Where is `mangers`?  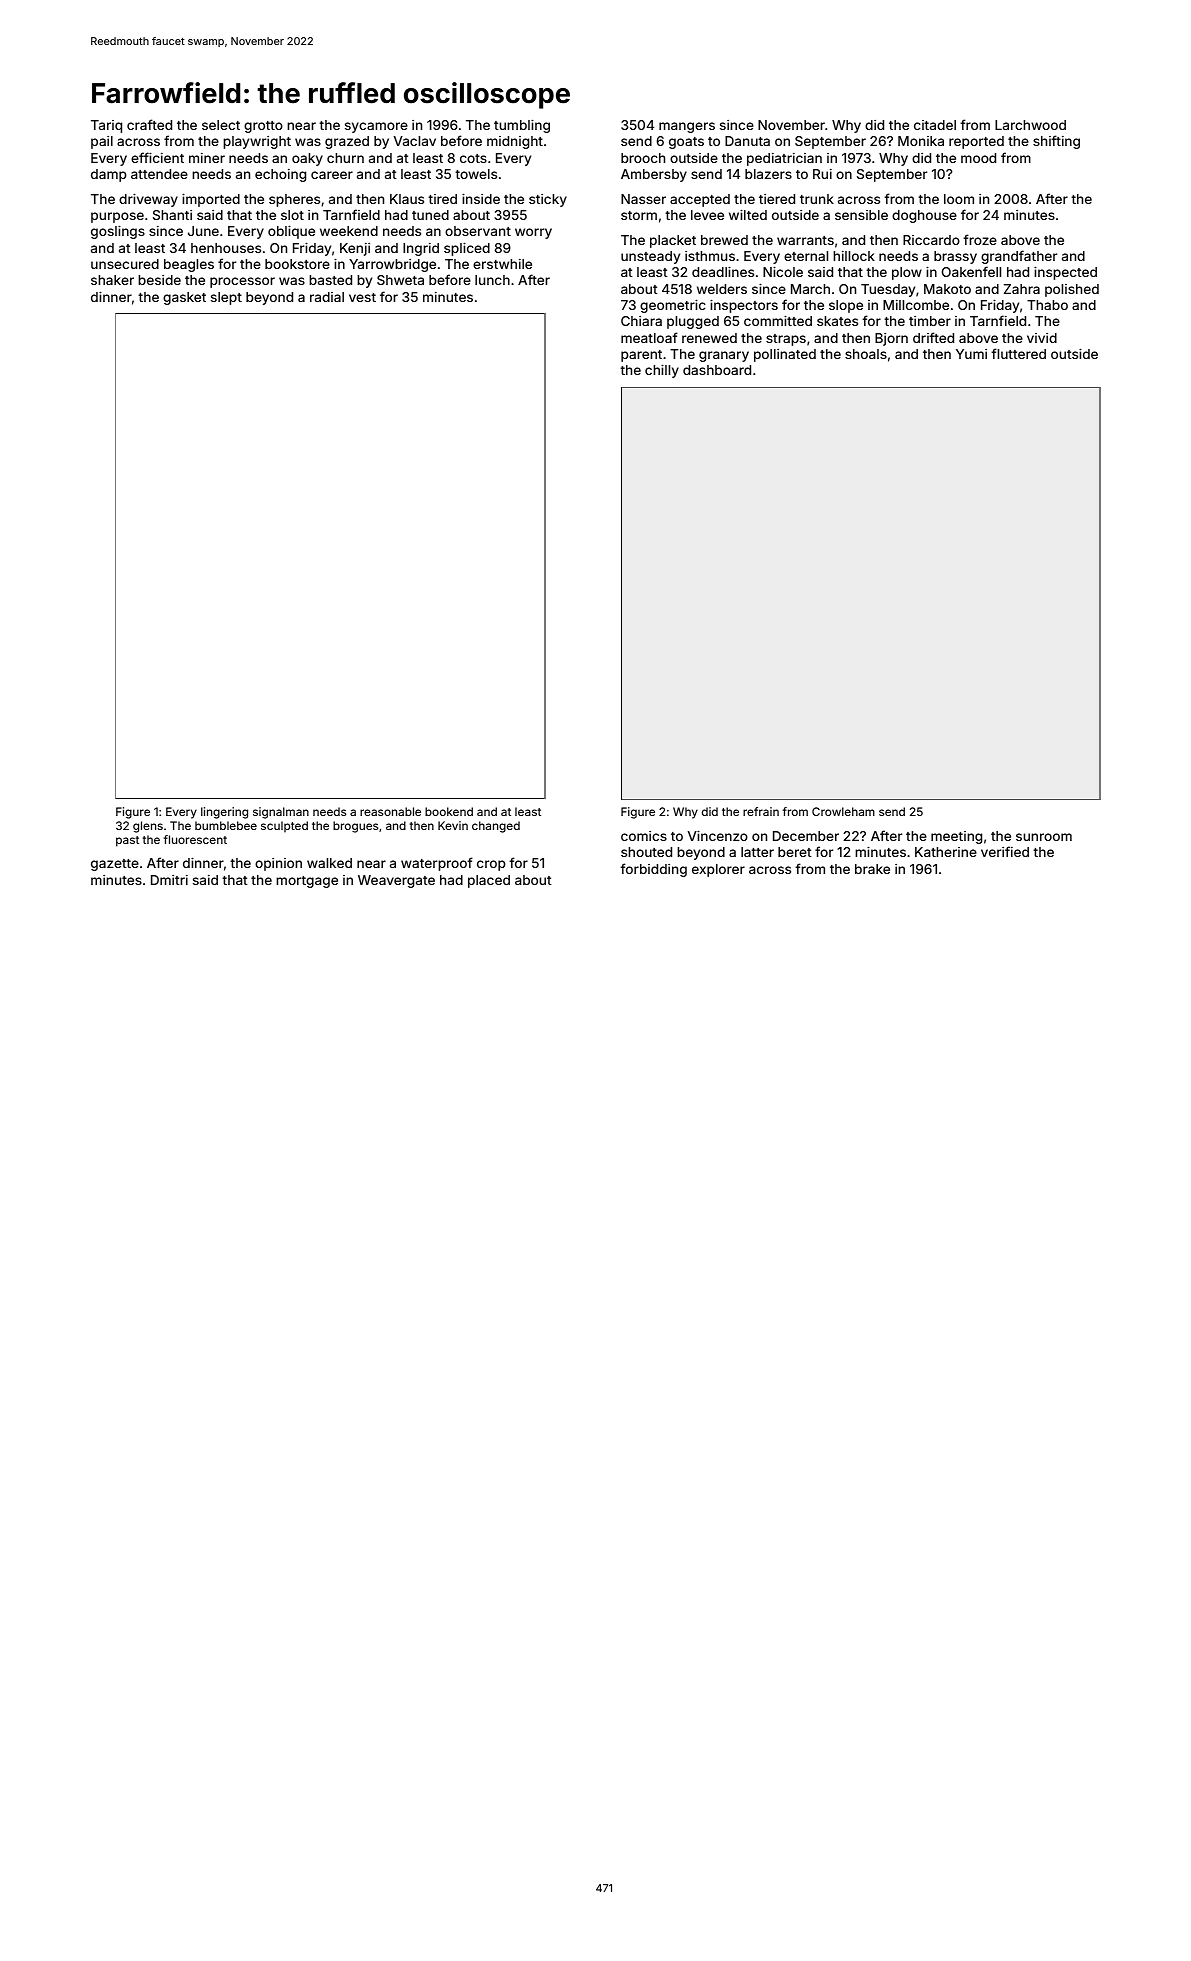 mangers is located at coordinates (687, 127).
